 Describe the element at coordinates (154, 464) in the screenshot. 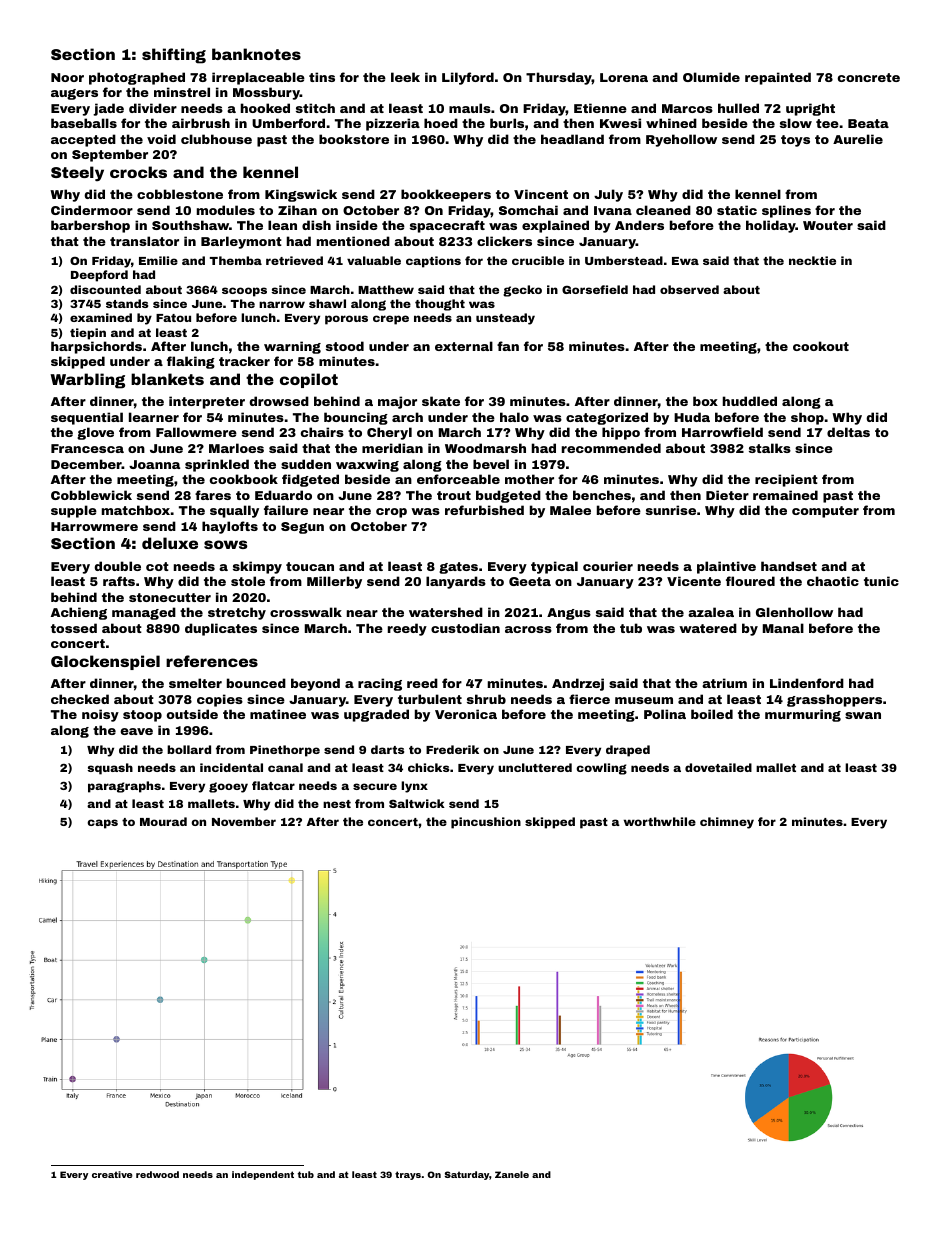

I see `Joanna` at that location.
